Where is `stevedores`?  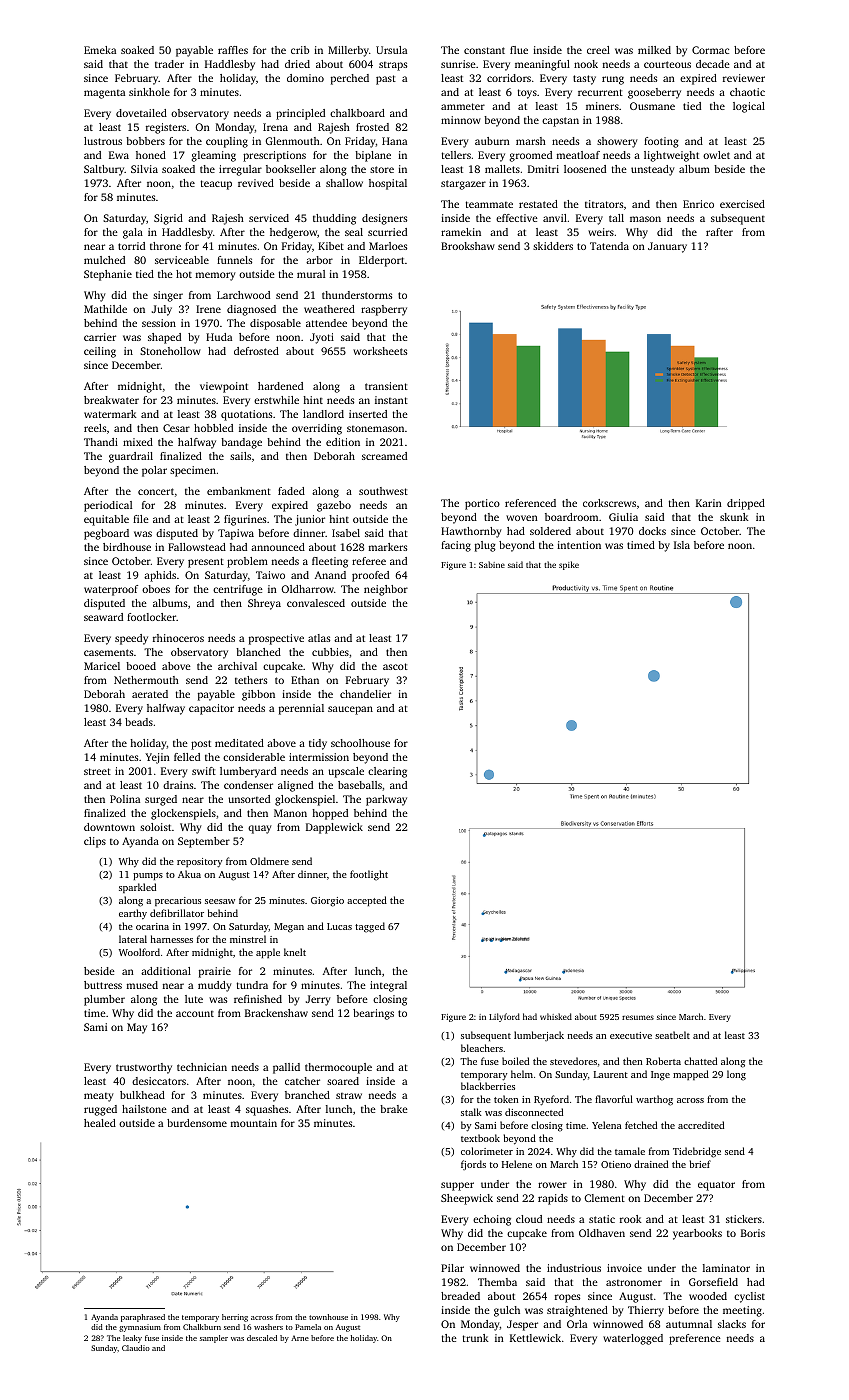
stevedores is located at coordinates (573, 1061).
